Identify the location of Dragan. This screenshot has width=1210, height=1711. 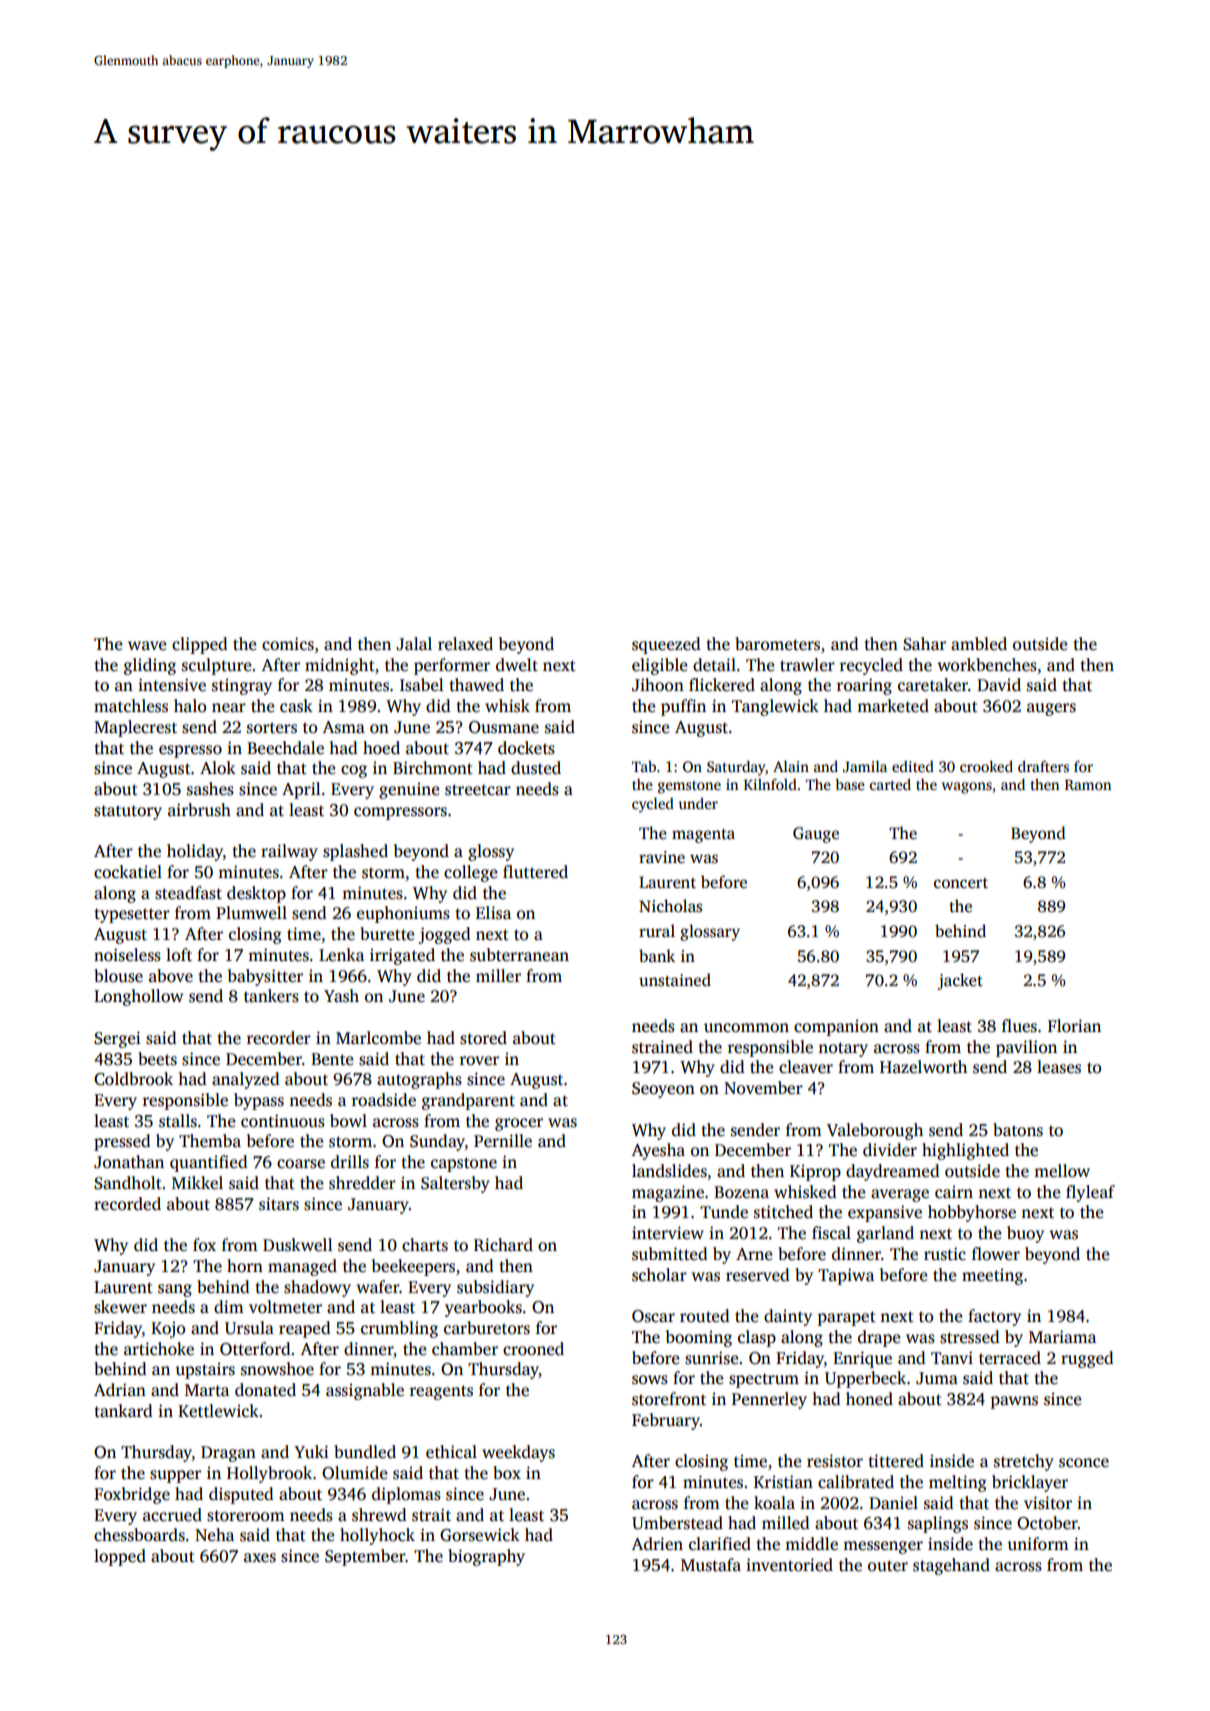
(228, 1454).
